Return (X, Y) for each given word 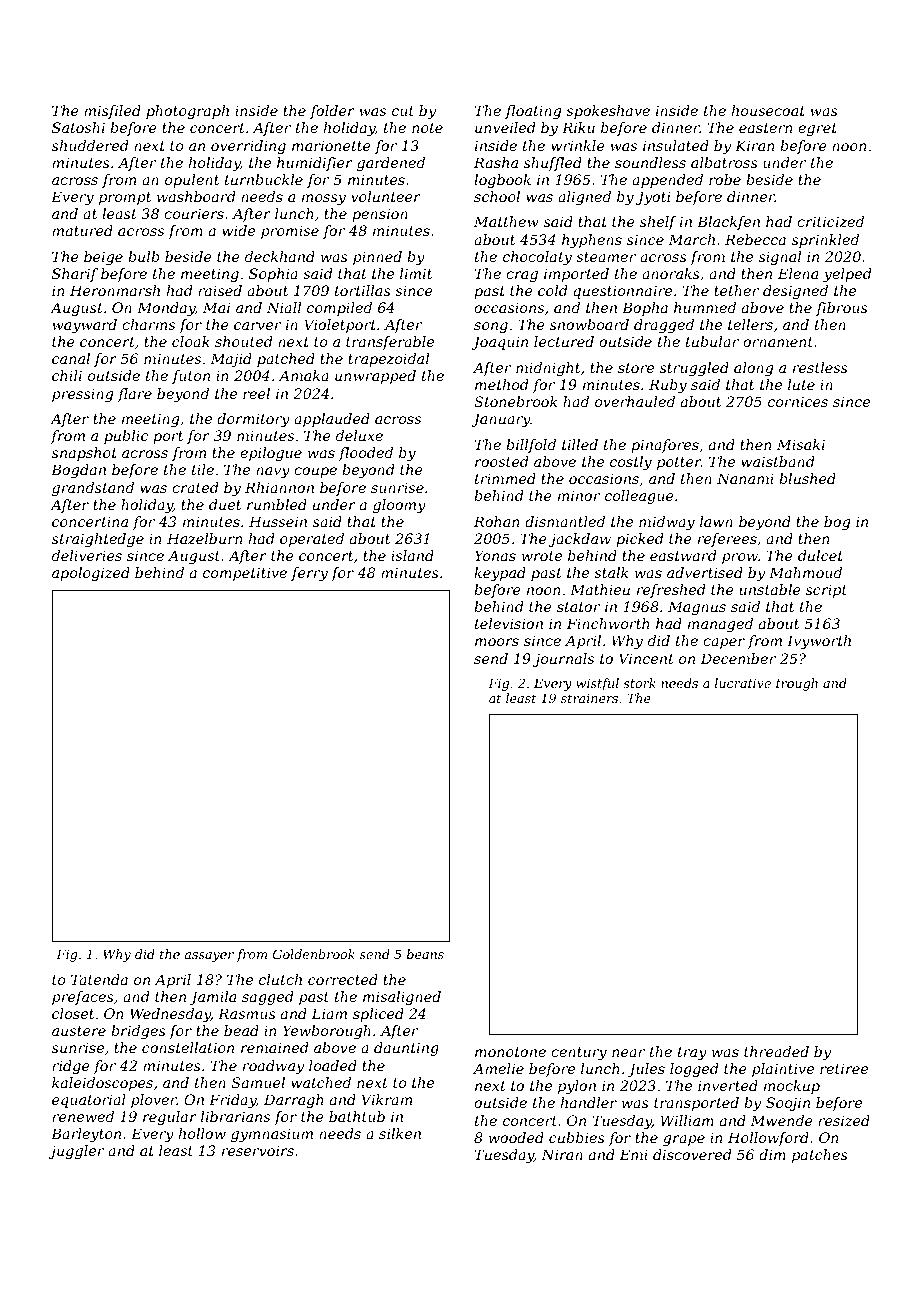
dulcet (820, 555)
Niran (562, 1154)
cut (403, 111)
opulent (192, 181)
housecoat (768, 110)
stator (578, 607)
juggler (76, 1152)
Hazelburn (205, 539)
